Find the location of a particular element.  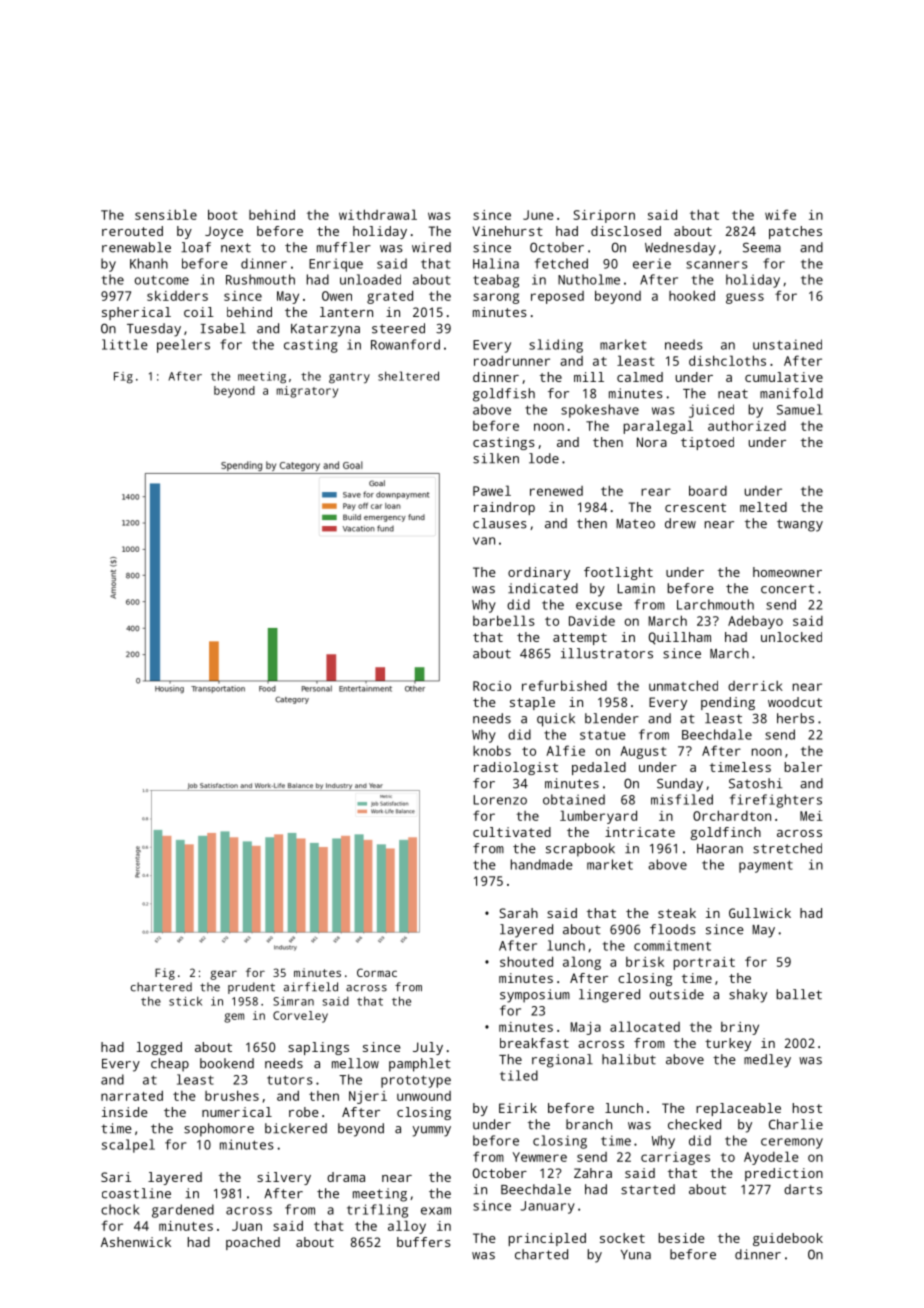

Cormac is located at coordinates (377, 972).
